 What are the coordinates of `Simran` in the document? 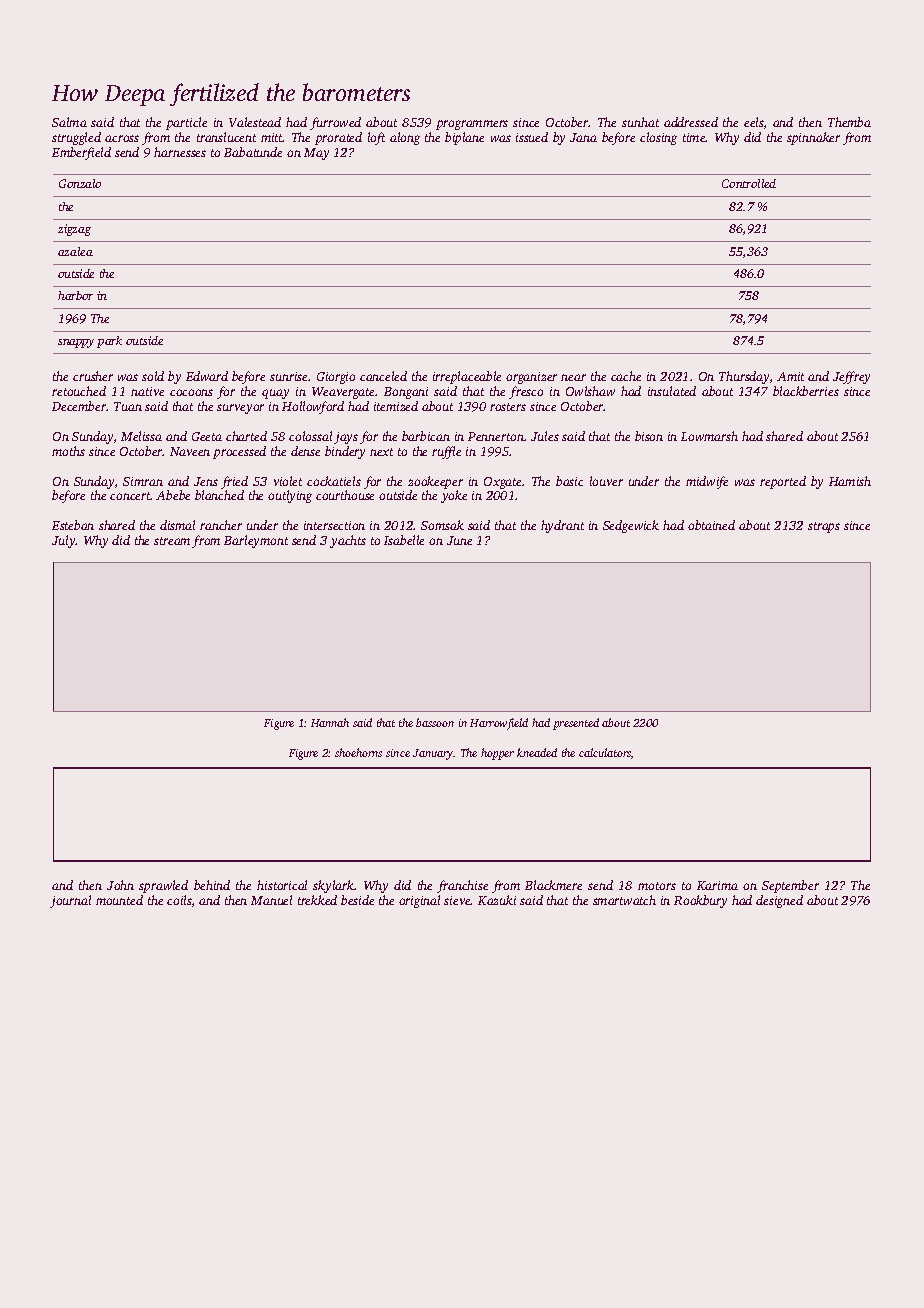 It's located at (143, 481).
